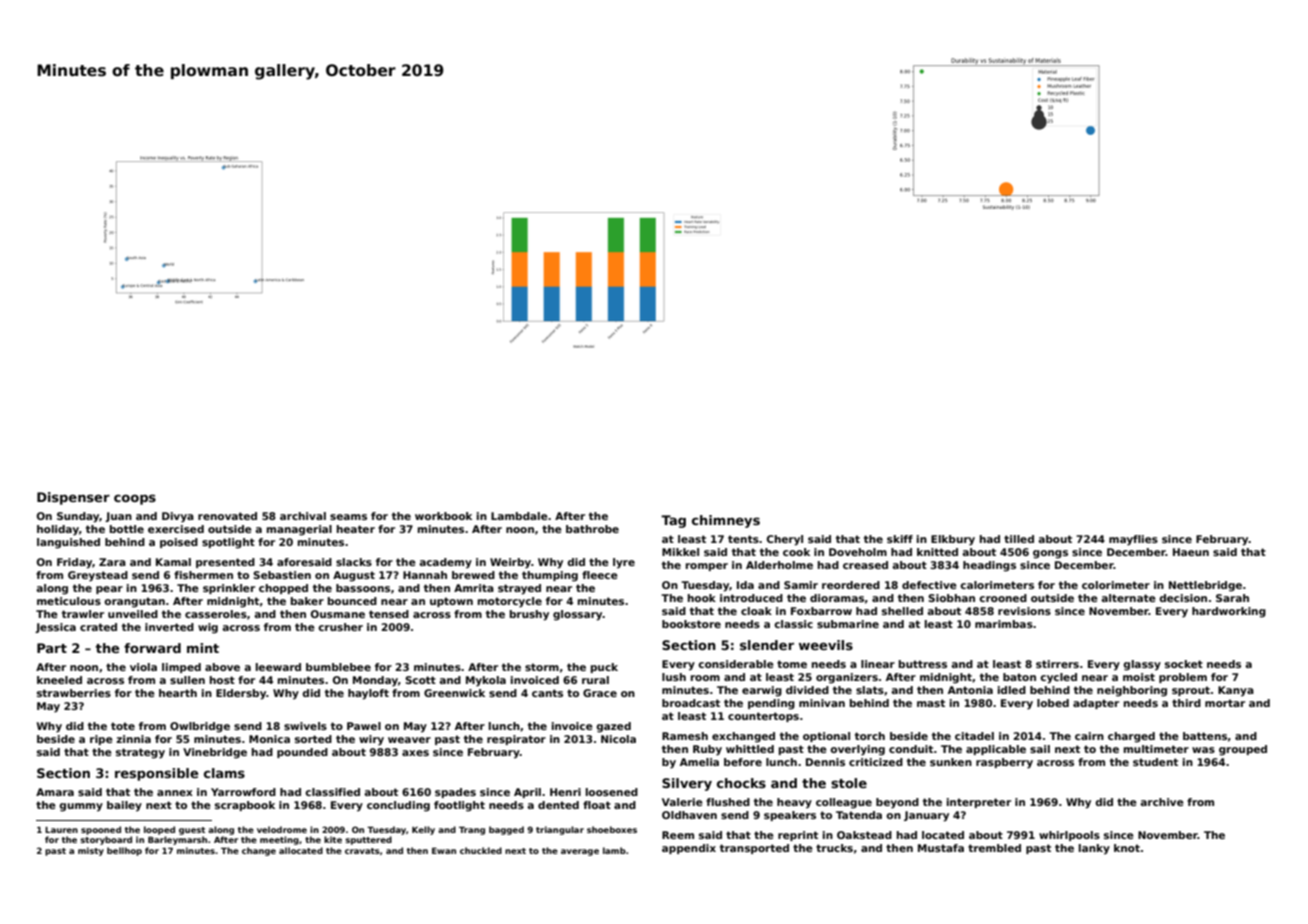  I want to click on sunken, so click(951, 762).
